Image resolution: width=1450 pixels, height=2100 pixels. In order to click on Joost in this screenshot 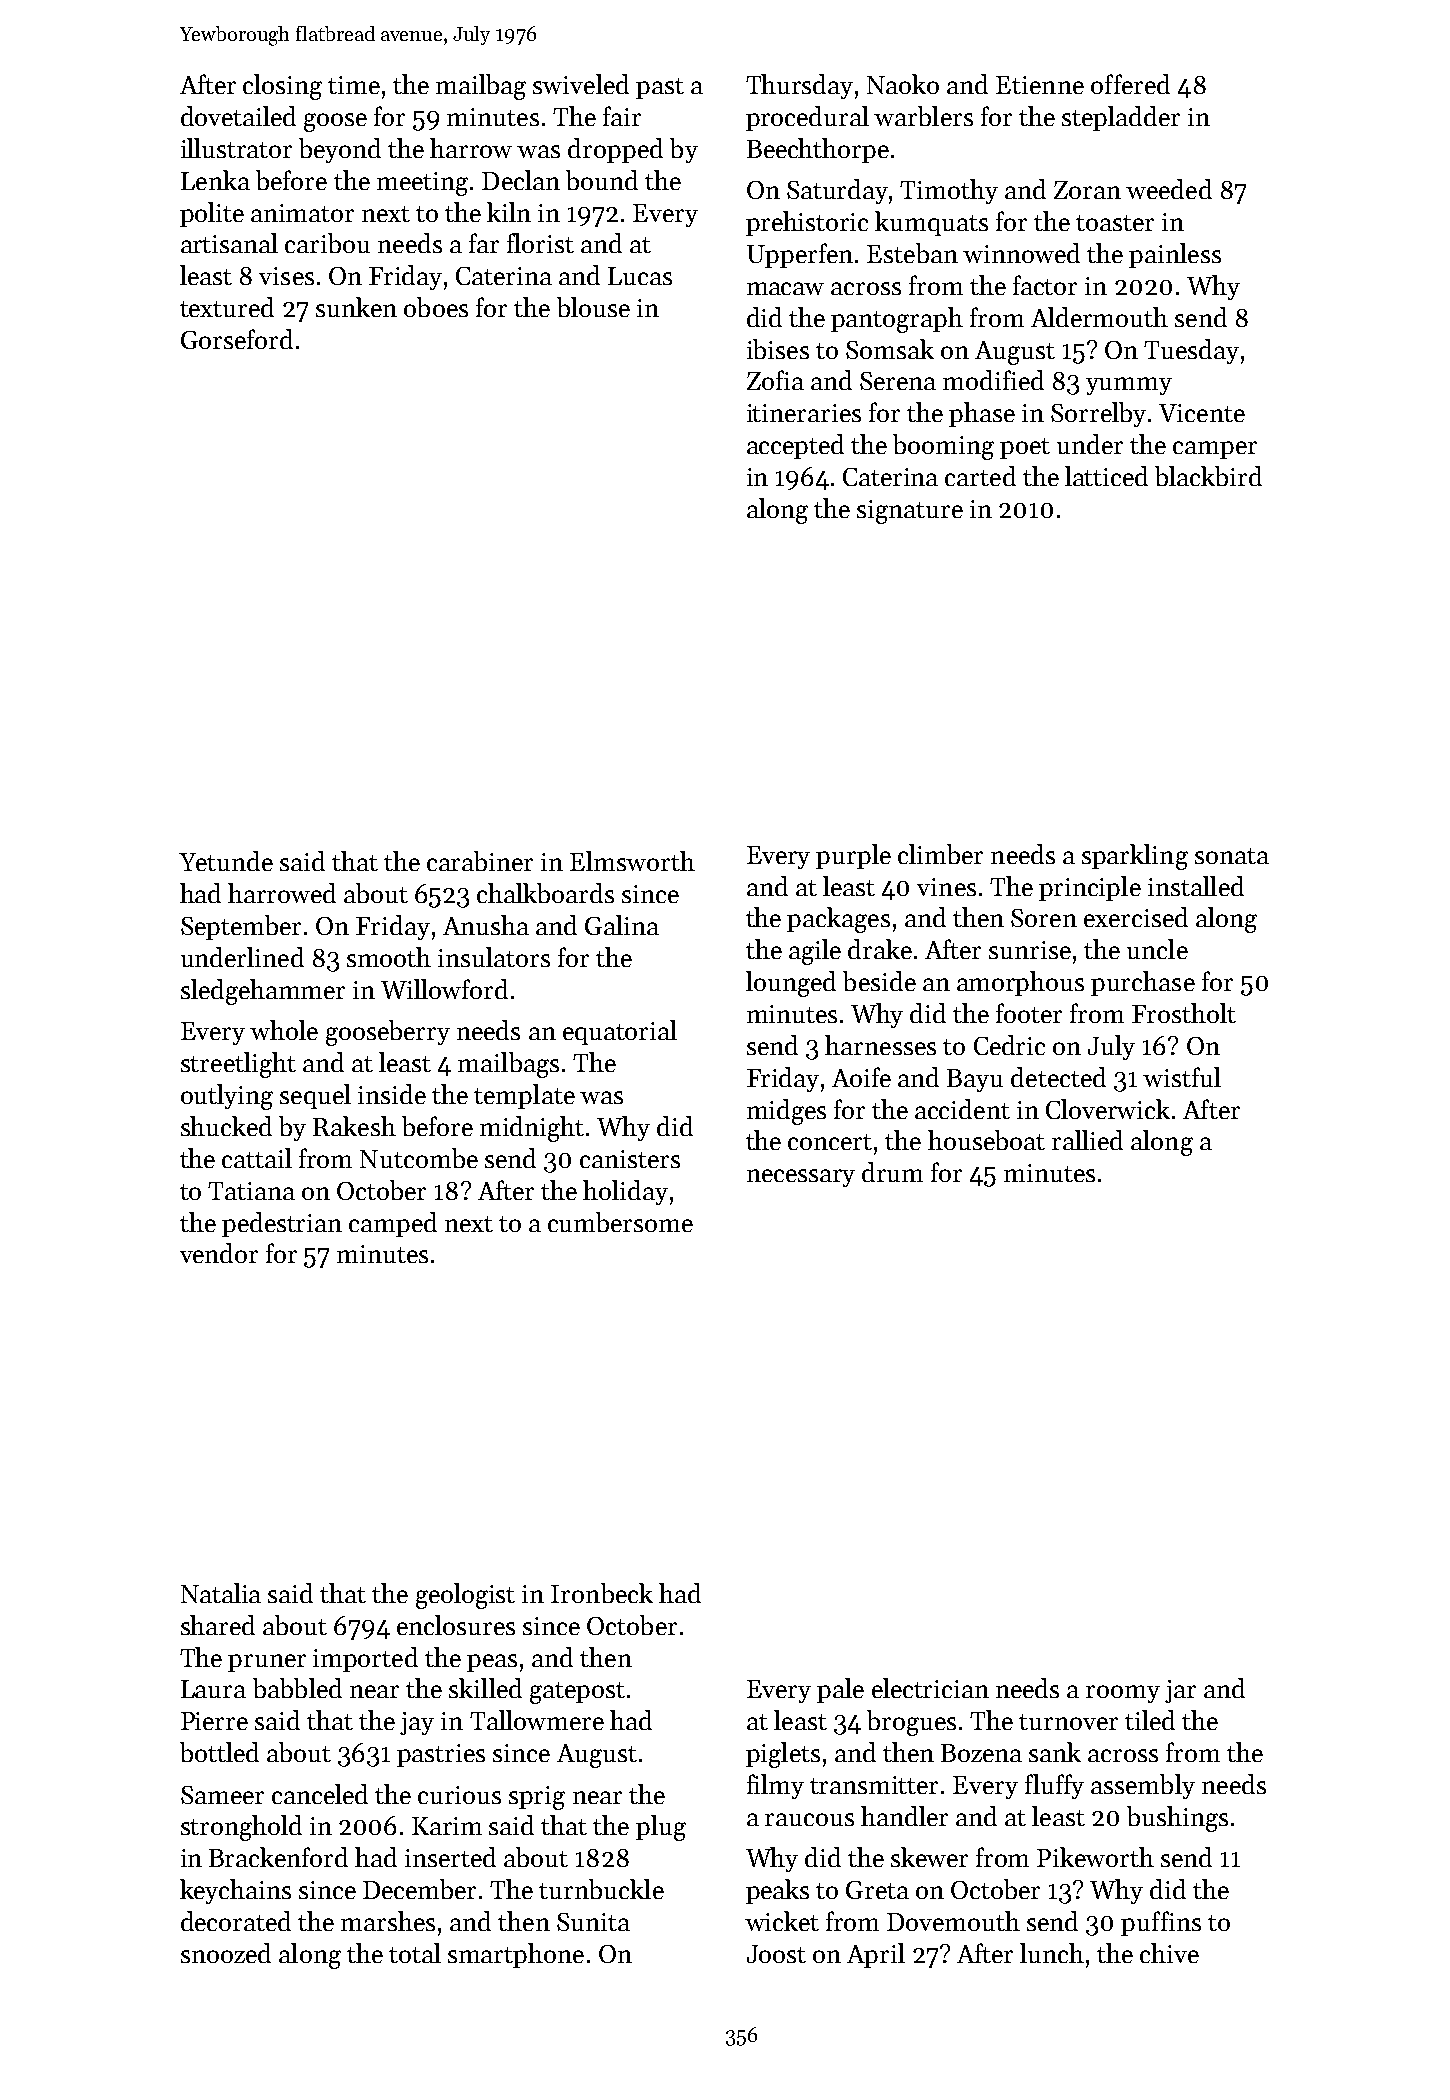, I will do `click(776, 1954)`.
